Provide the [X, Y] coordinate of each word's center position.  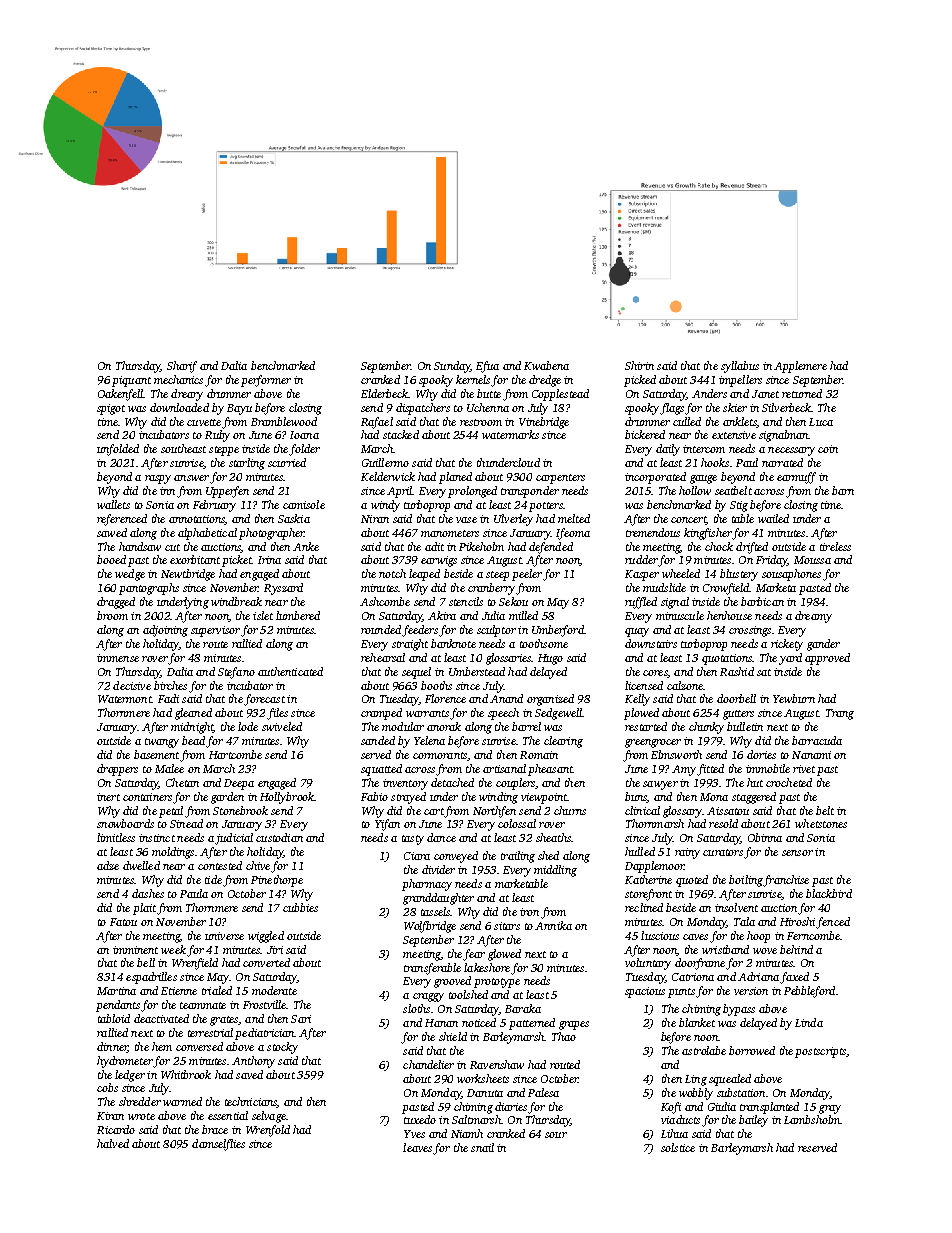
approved [827, 659]
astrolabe [704, 1050]
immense [118, 658]
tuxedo [420, 1119]
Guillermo [385, 462]
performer [266, 381]
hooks [715, 462]
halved [113, 1143]
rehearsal [383, 657]
